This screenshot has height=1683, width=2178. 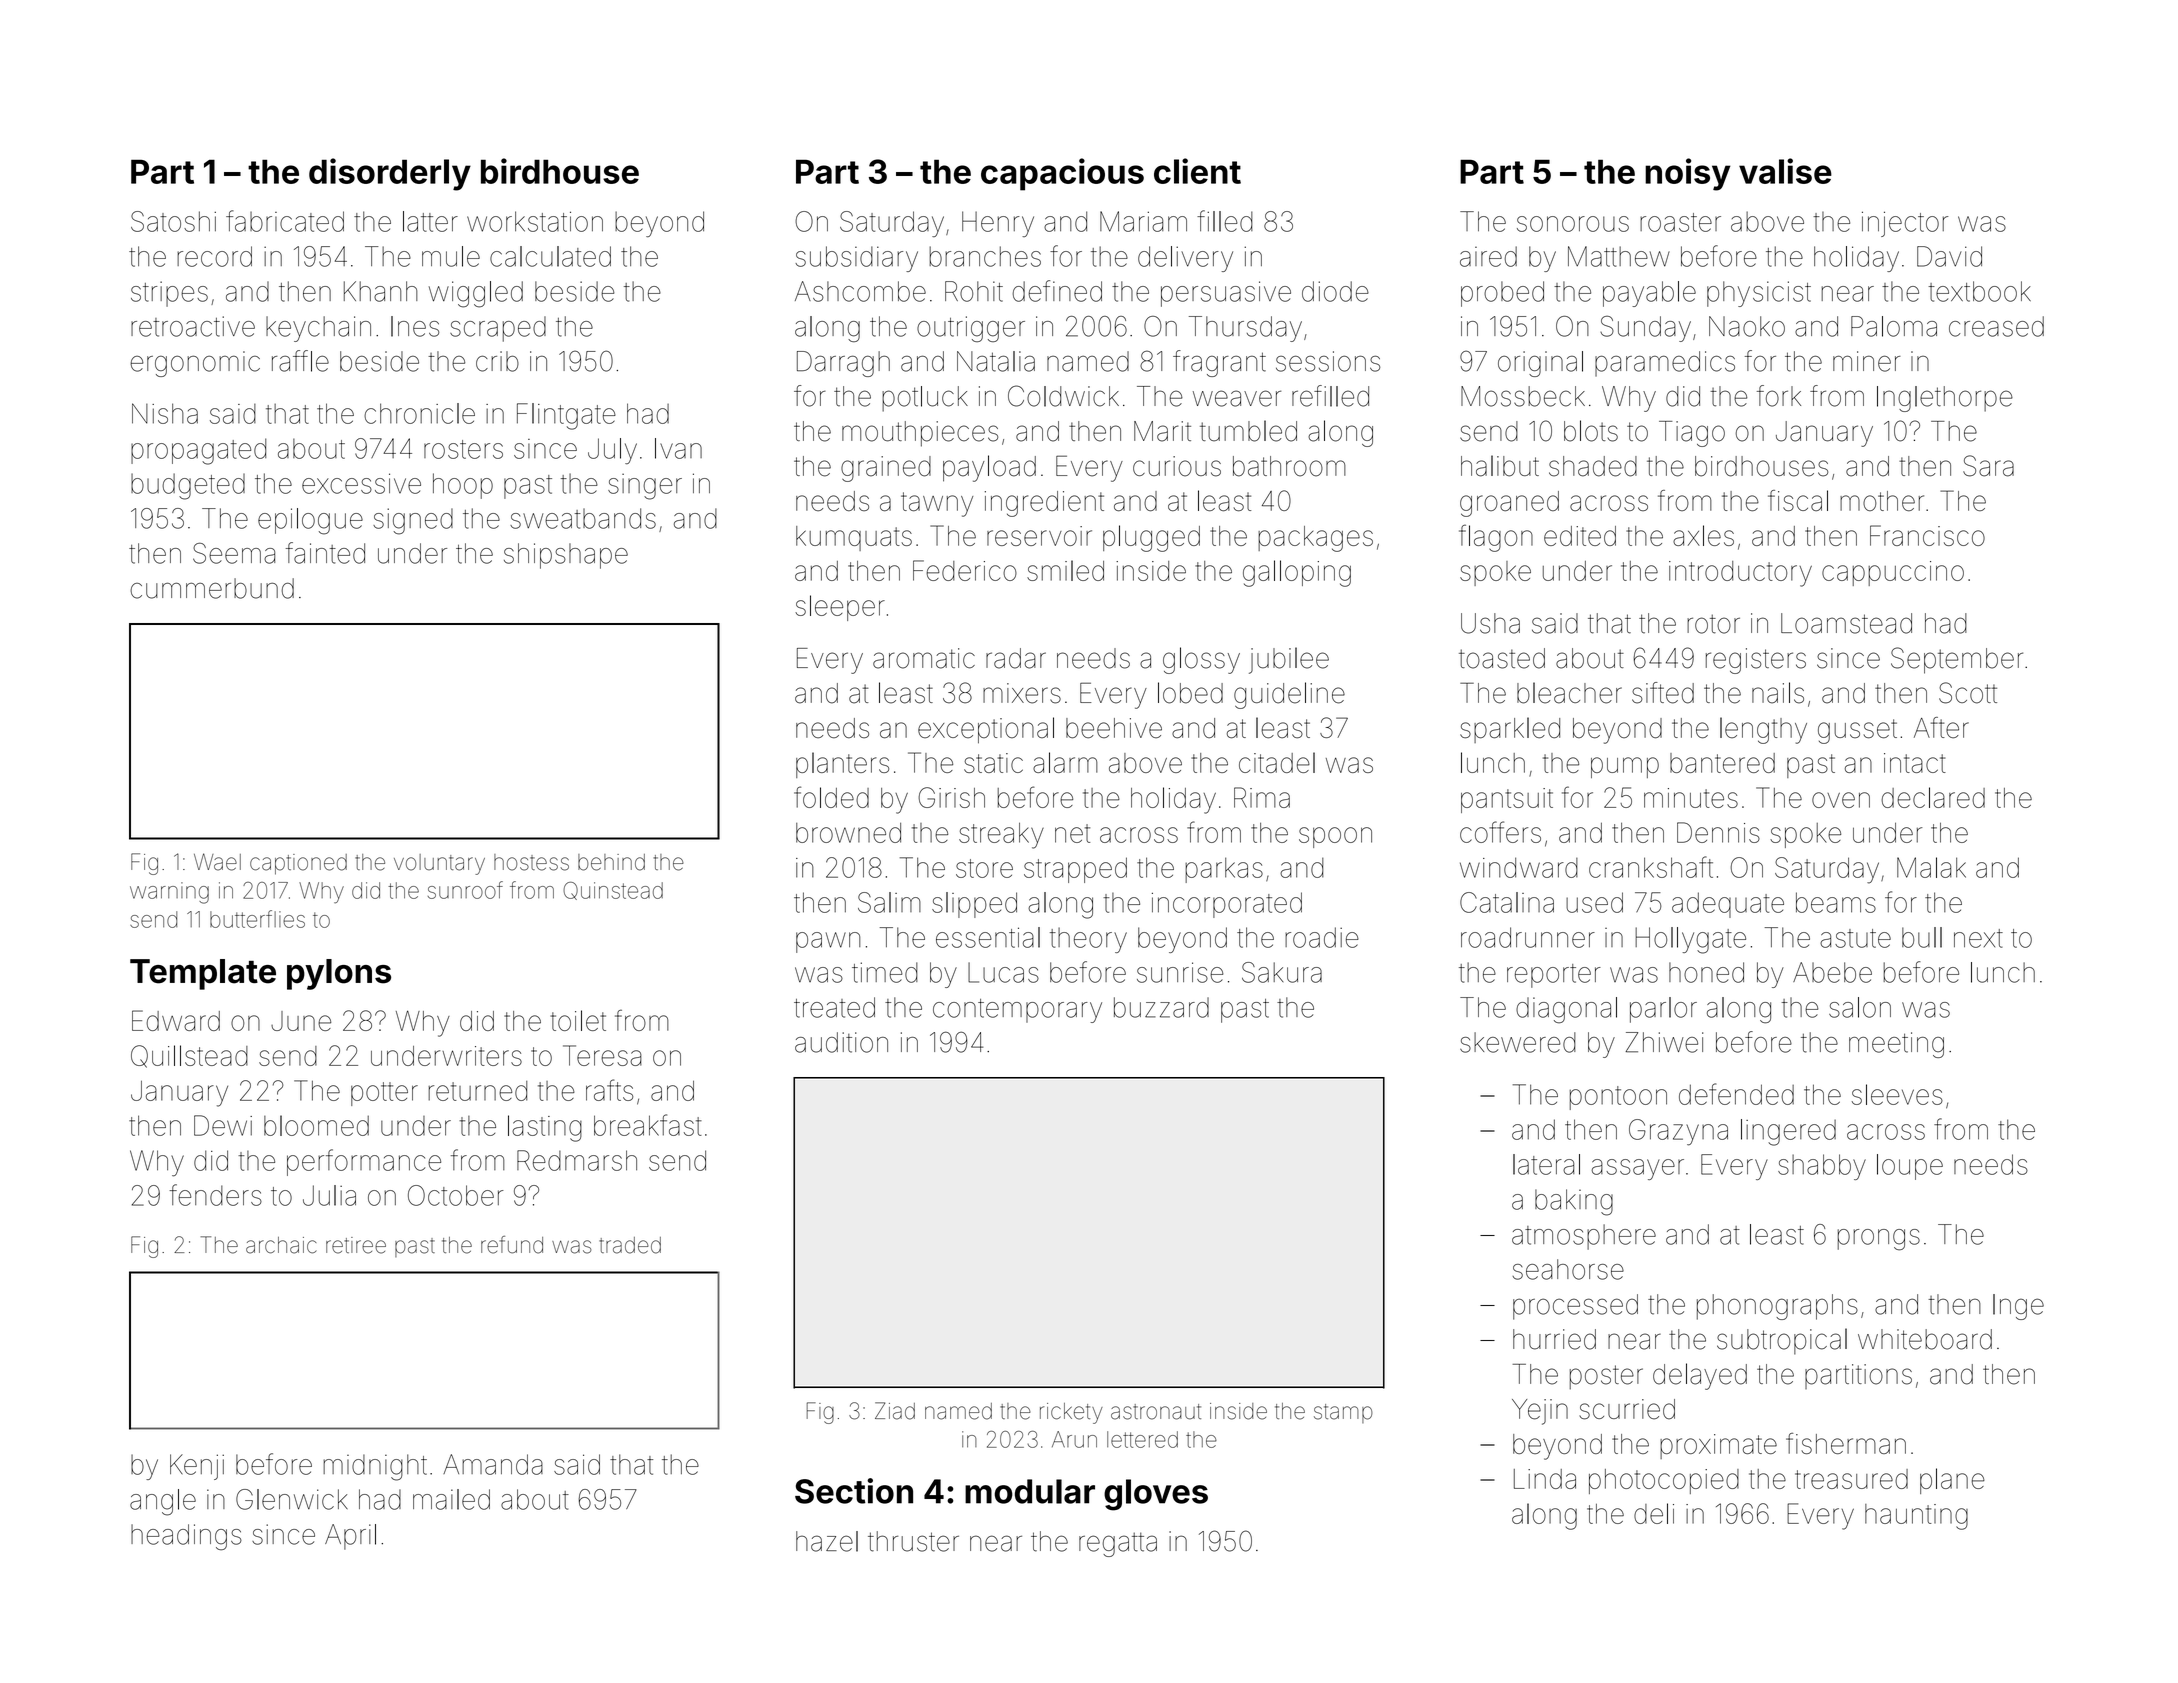 I want to click on disorderly, so click(x=390, y=174).
